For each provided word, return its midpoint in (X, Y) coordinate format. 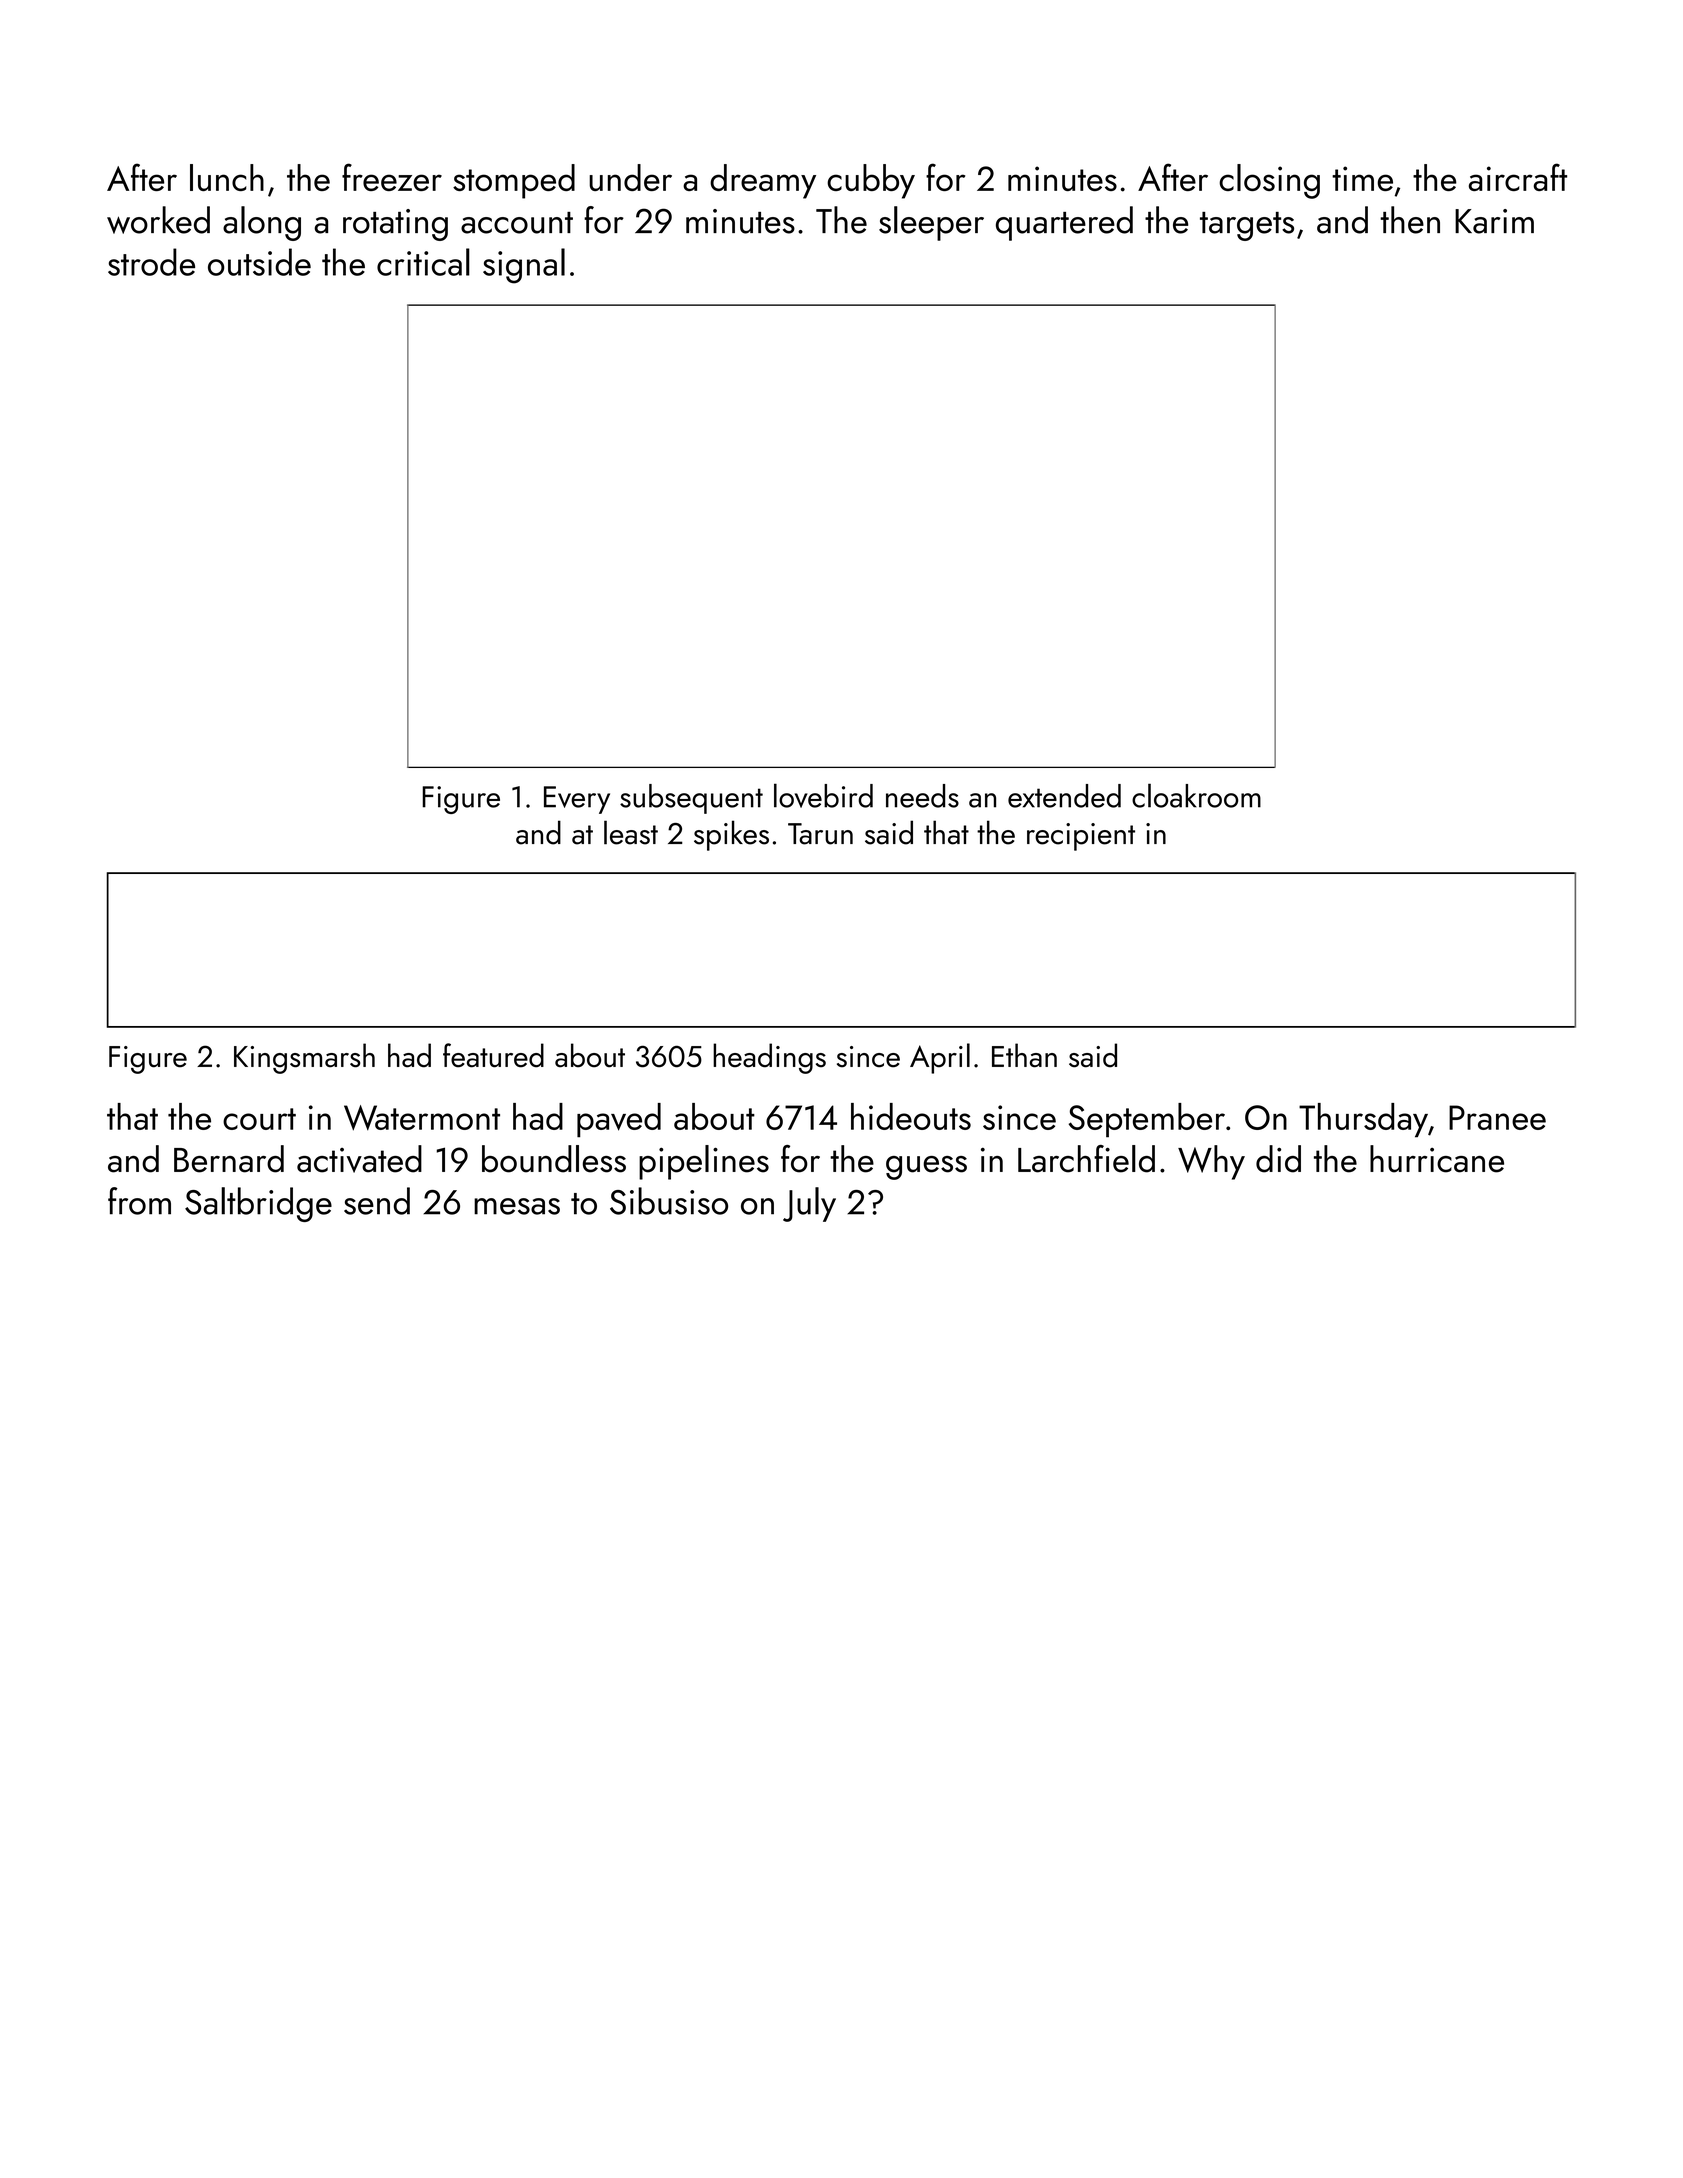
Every (577, 800)
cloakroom (1196, 795)
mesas (517, 1206)
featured (493, 1055)
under (630, 177)
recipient (1081, 837)
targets (1247, 226)
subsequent (691, 799)
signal (524, 266)
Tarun (820, 834)
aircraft (1518, 177)
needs (922, 796)
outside (259, 262)
